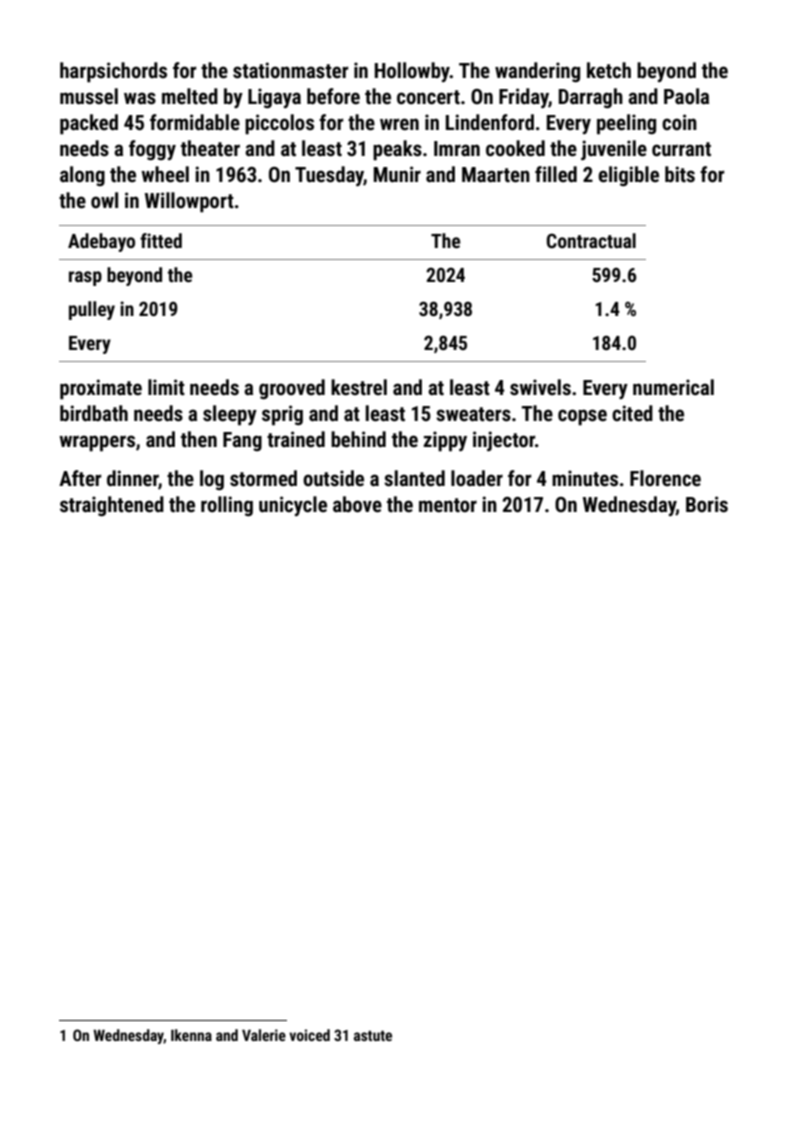  Describe the element at coordinates (707, 504) in the screenshot. I see `Boris` at that location.
